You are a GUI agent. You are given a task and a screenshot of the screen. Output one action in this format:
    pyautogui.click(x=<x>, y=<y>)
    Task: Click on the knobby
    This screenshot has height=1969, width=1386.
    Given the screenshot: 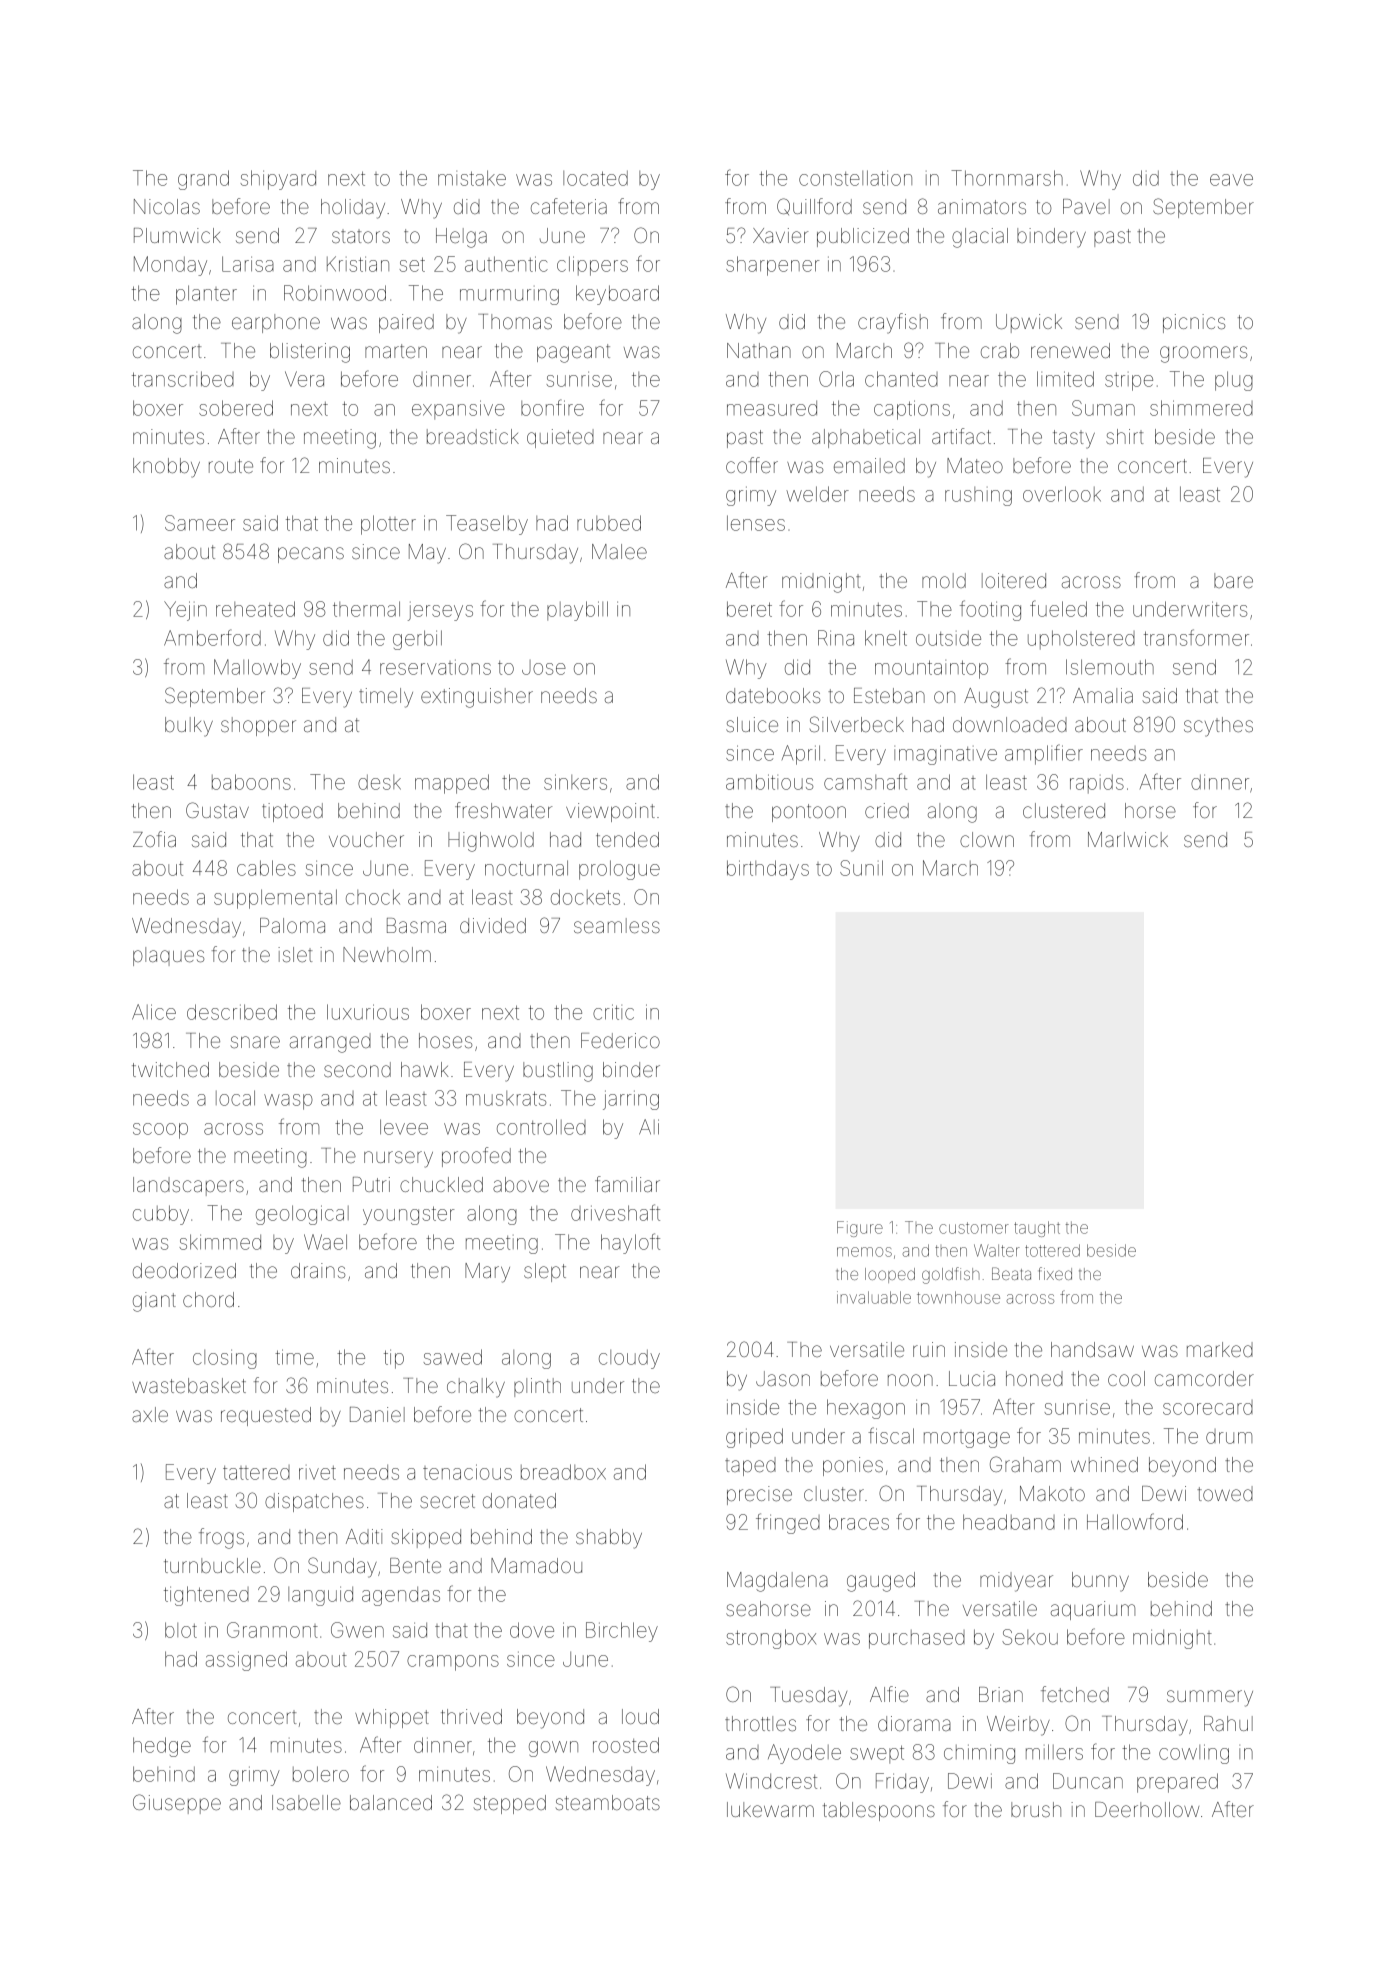 What is the action you would take?
    pyautogui.click(x=166, y=468)
